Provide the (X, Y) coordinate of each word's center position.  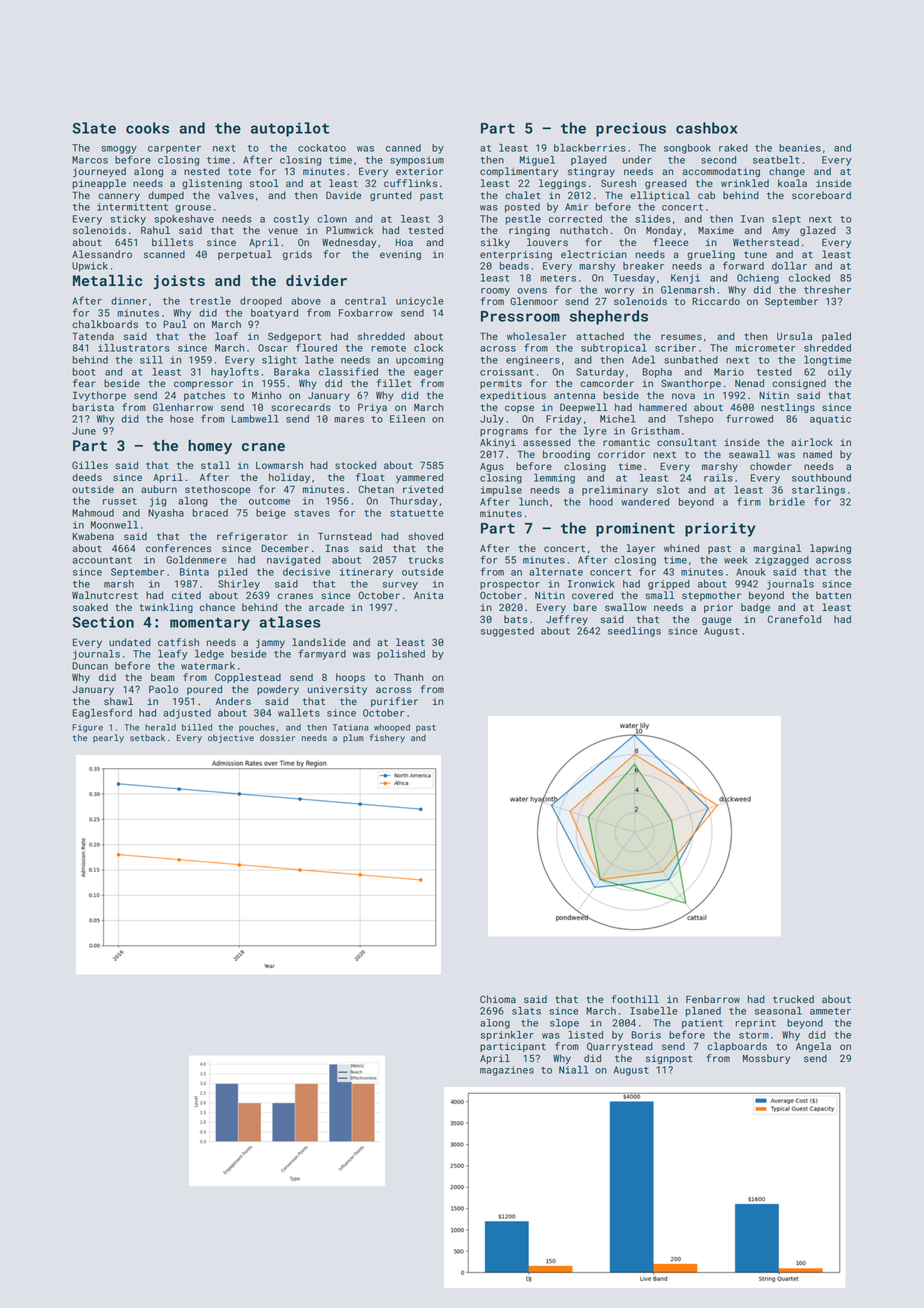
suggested (507, 632)
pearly (108, 738)
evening (400, 255)
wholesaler (537, 336)
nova (683, 396)
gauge (717, 621)
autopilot (290, 129)
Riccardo (716, 301)
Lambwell (255, 419)
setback (147, 737)
